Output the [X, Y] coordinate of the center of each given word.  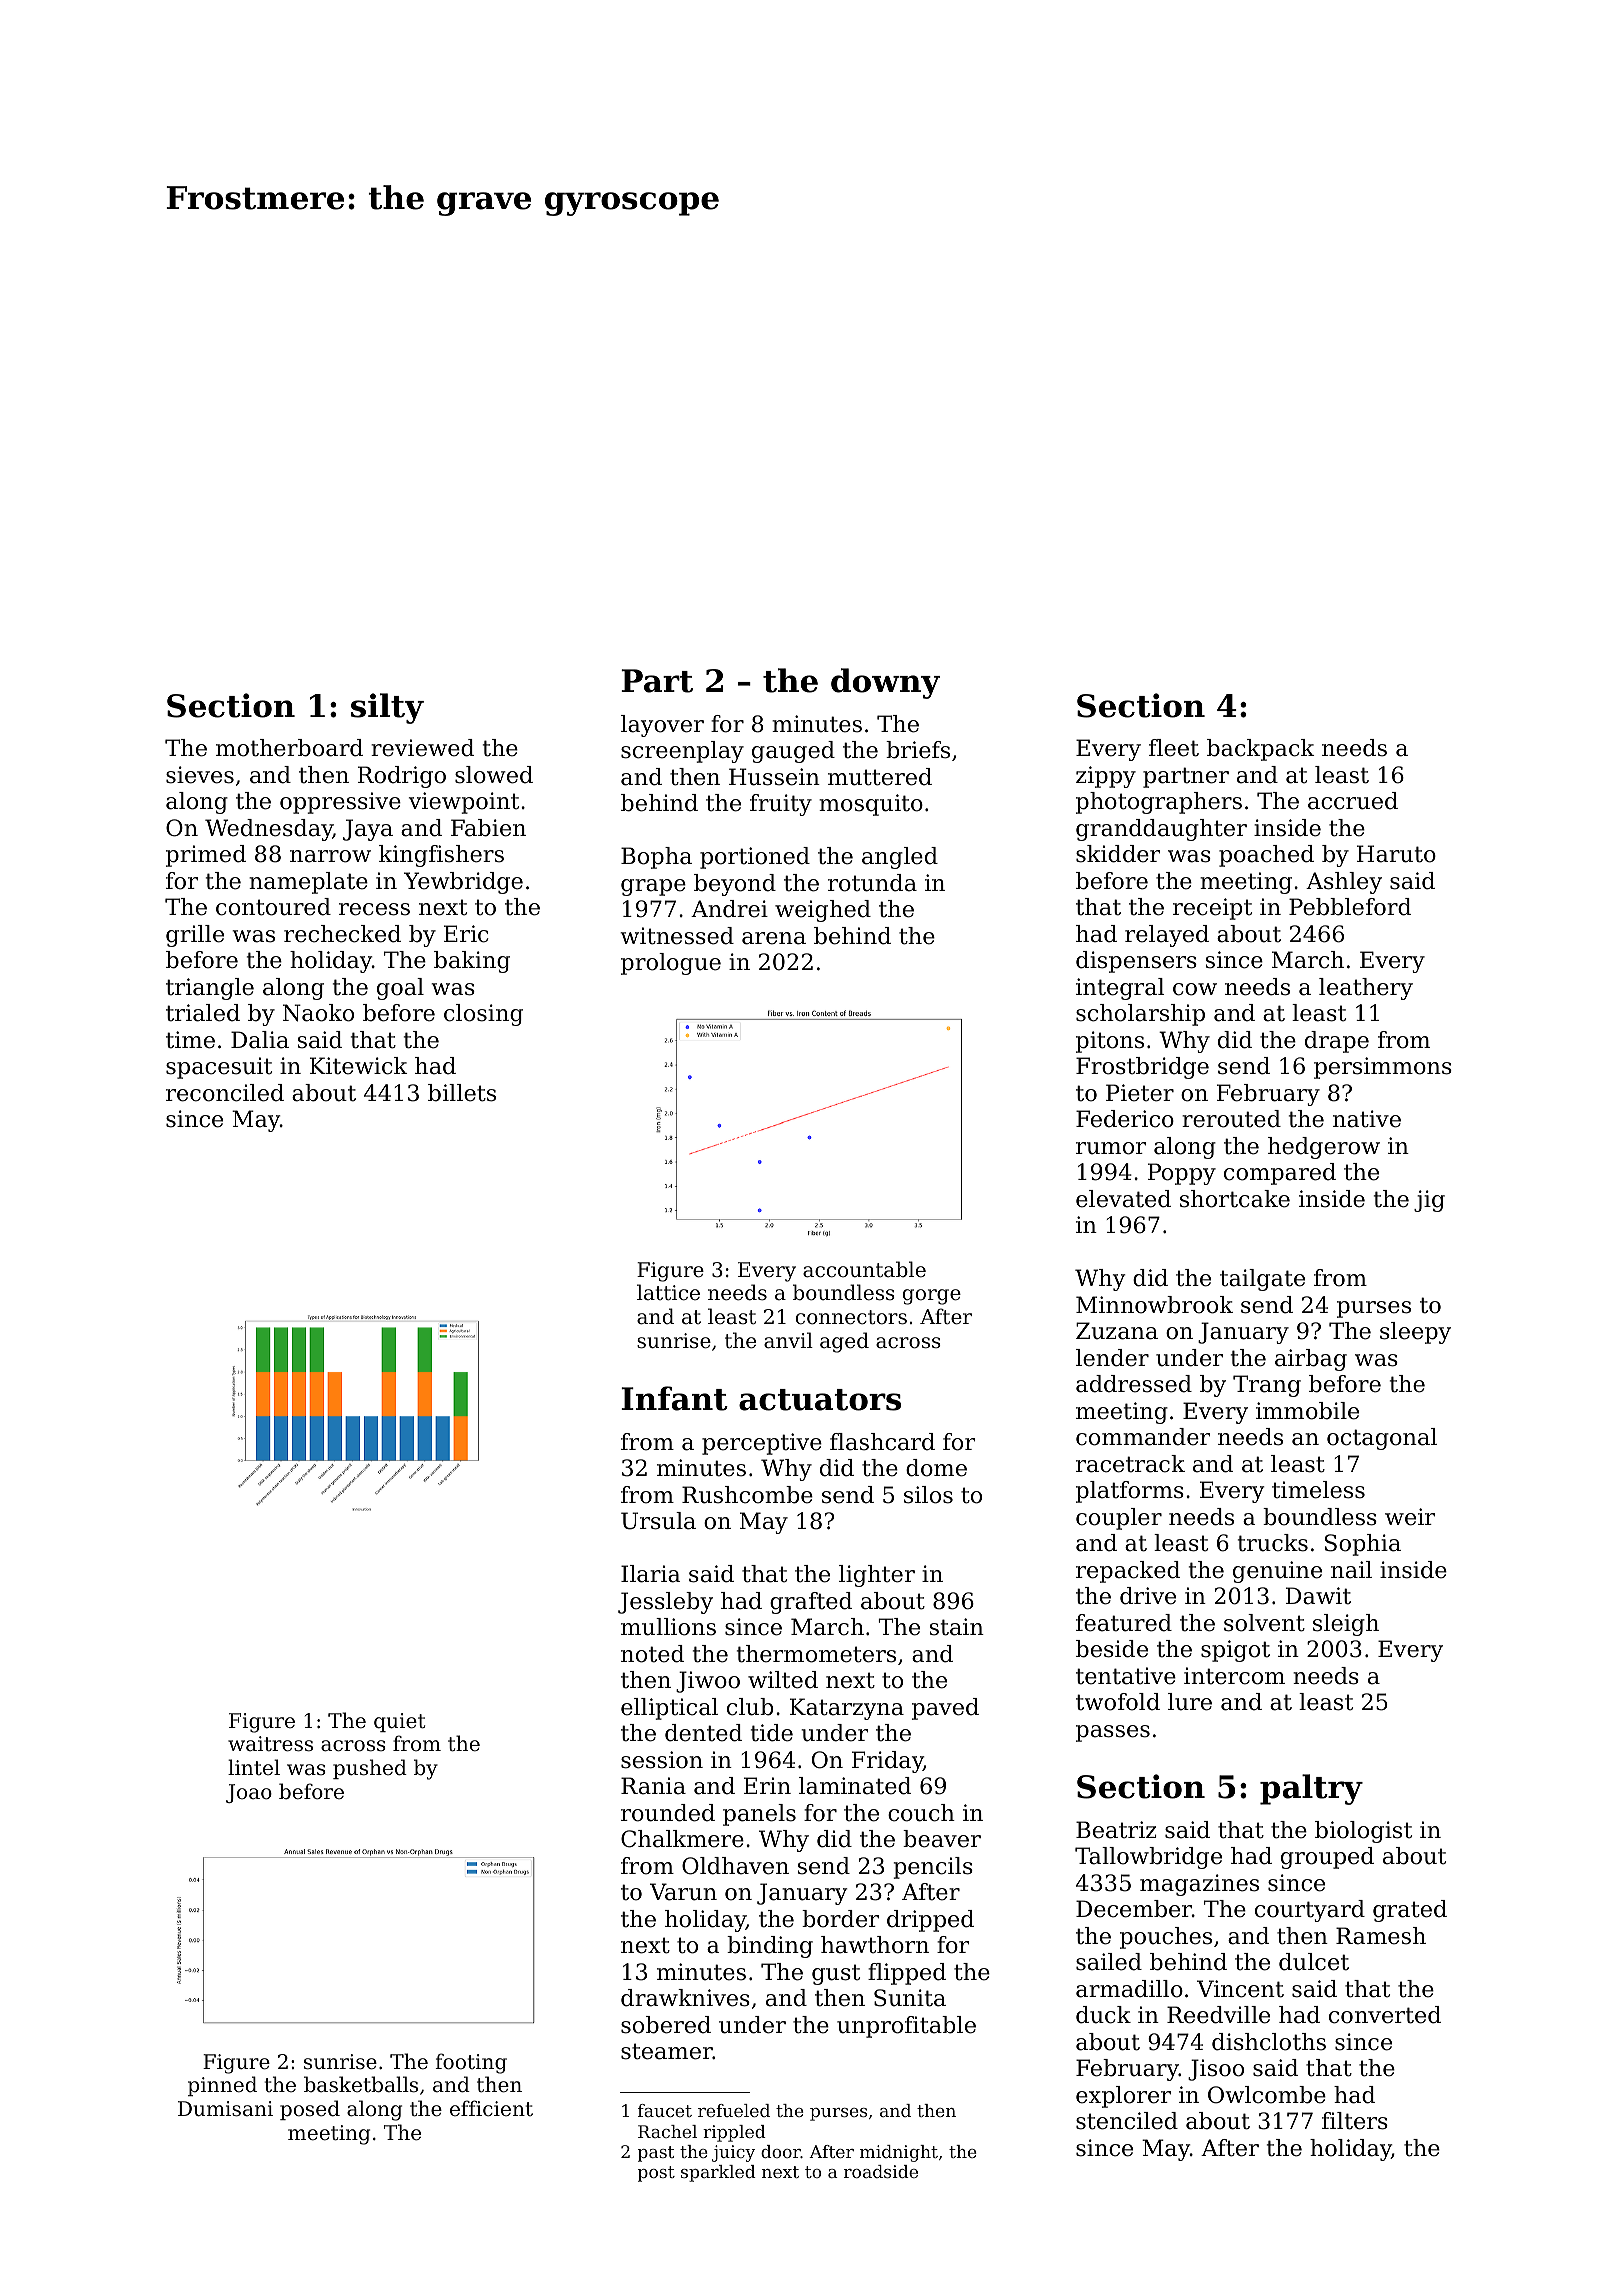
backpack [1261, 750]
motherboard [289, 748]
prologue [671, 964]
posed [310, 2110]
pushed [370, 1769]
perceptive [762, 1444]
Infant [674, 1398]
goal [400, 989]
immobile [1307, 1411]
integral [1120, 989]
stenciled [1127, 2121]
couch [921, 1813]
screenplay [682, 752]
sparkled [718, 2173]
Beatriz [1116, 1830]
